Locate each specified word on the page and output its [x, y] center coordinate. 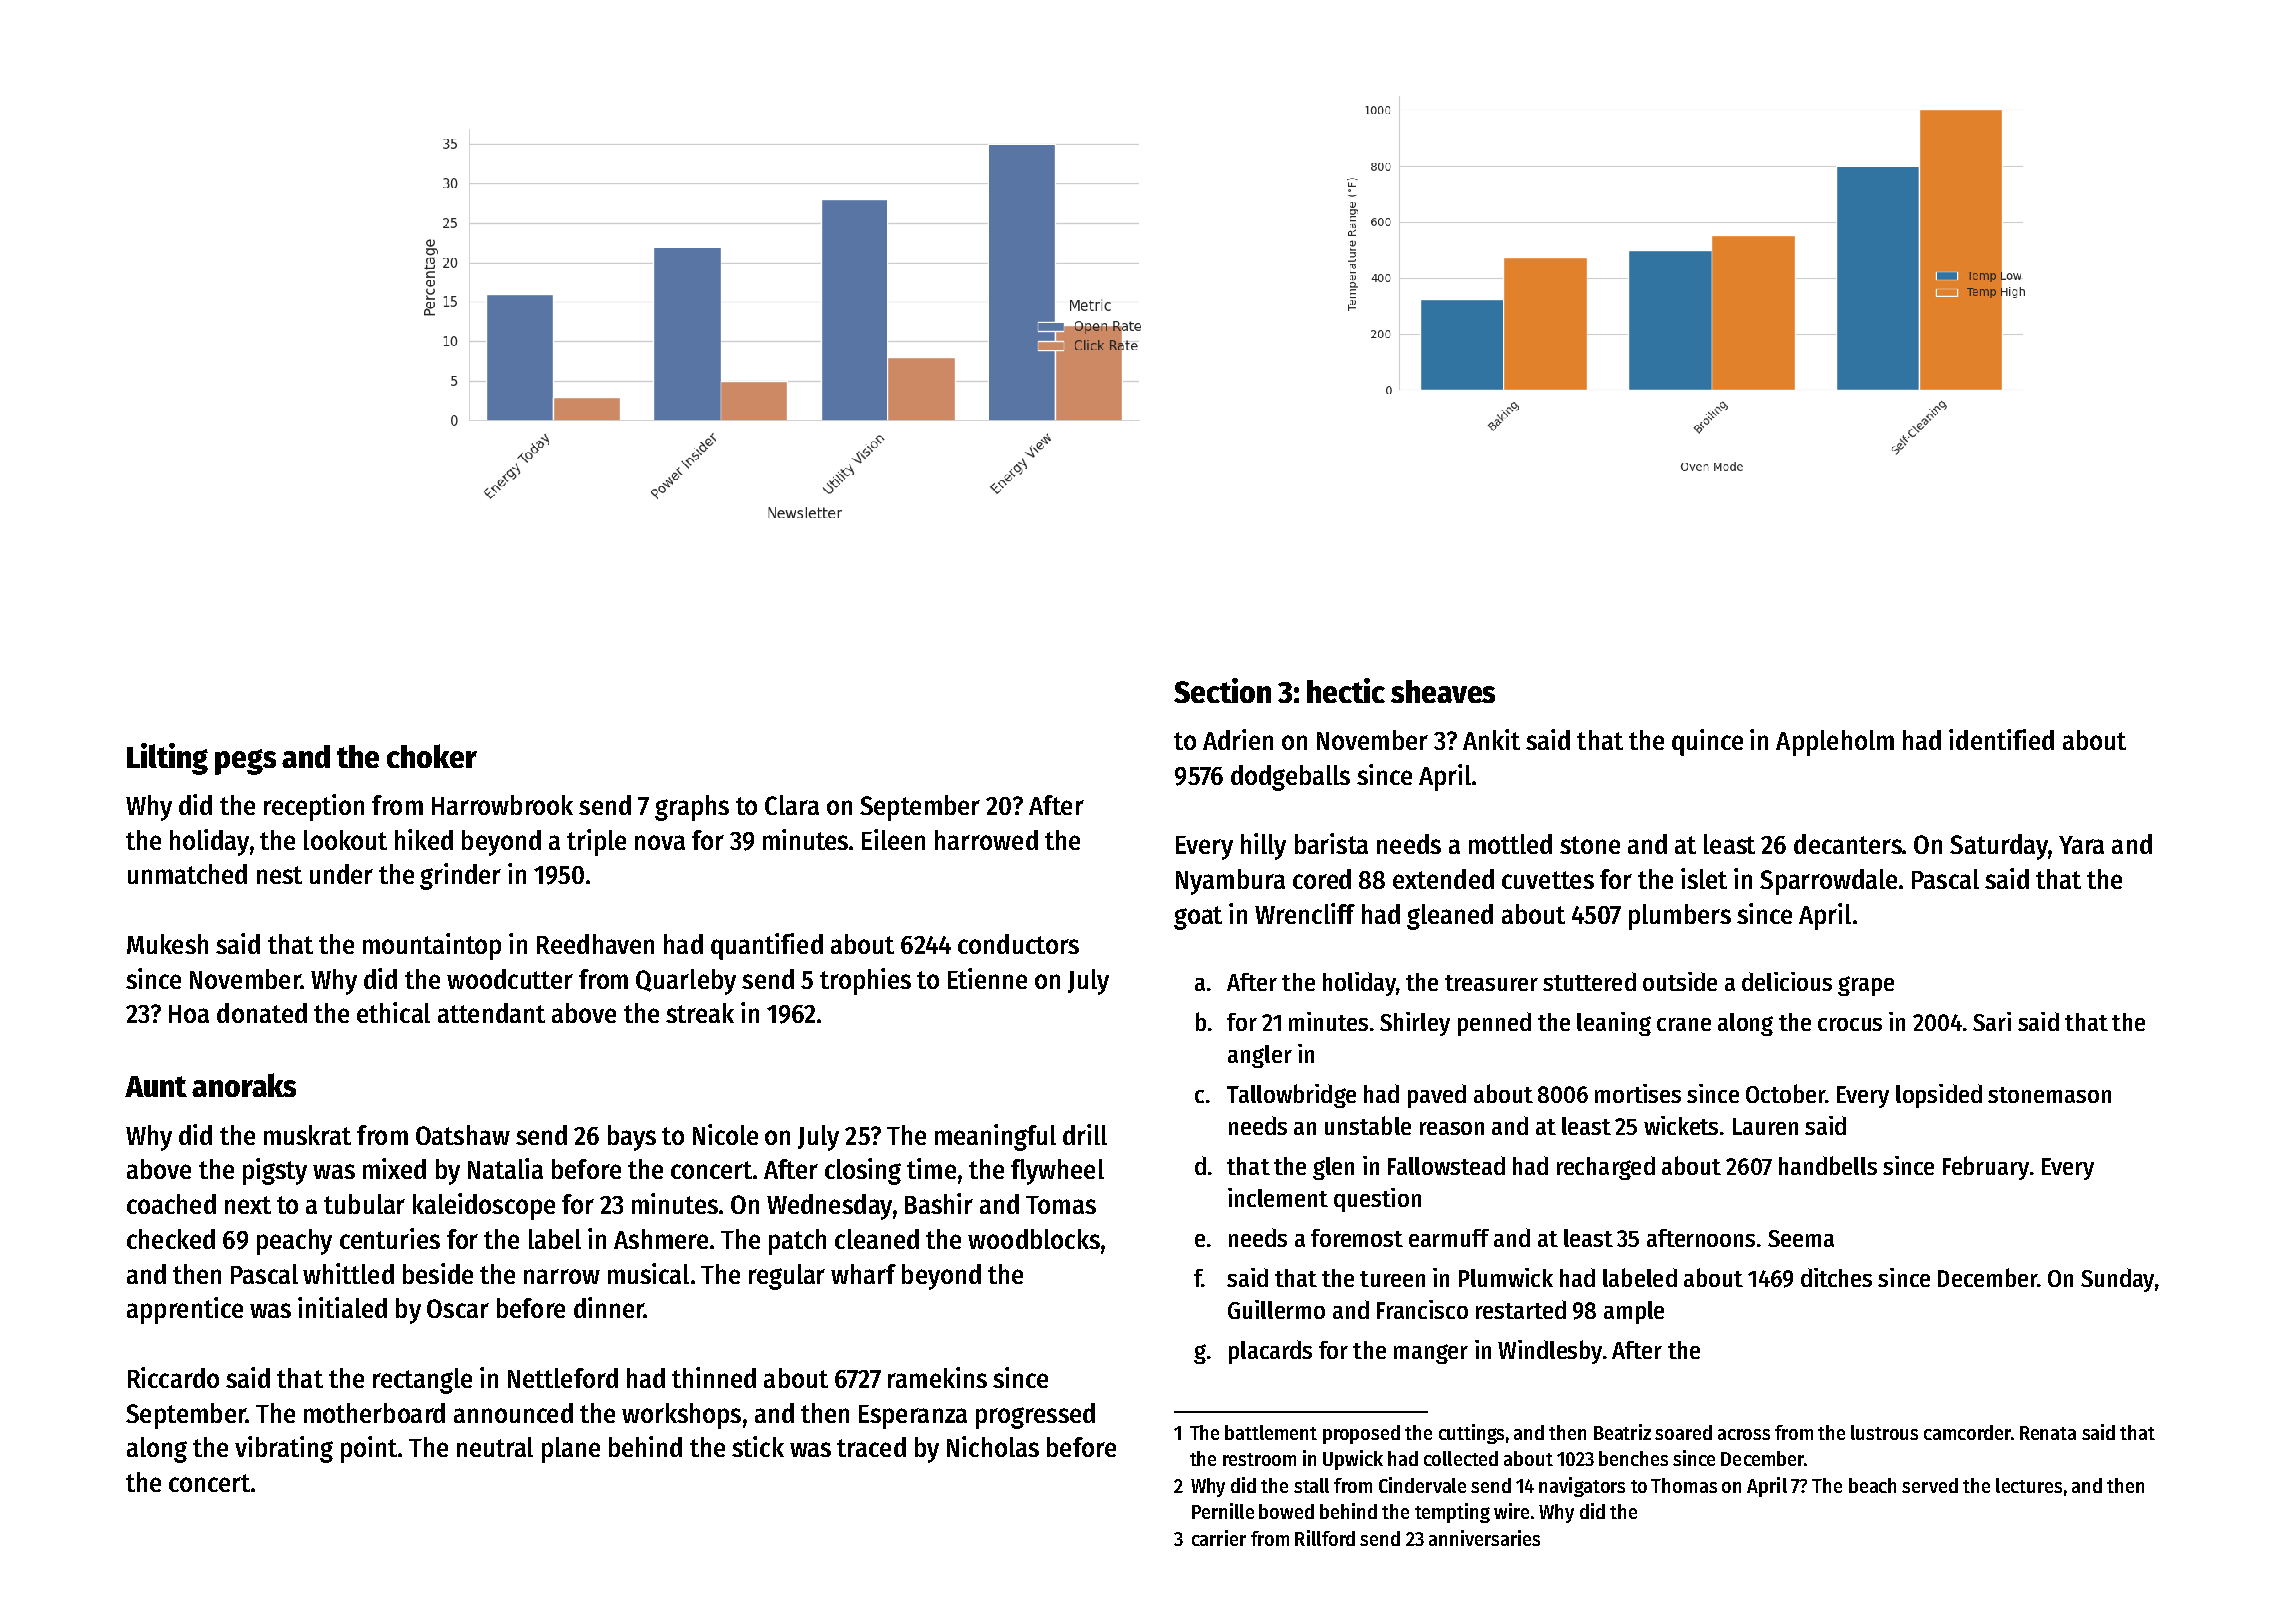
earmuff [1449, 1238]
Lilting [167, 759]
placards [1270, 1352]
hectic [1346, 690]
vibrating [284, 1449]
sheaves [1443, 691]
